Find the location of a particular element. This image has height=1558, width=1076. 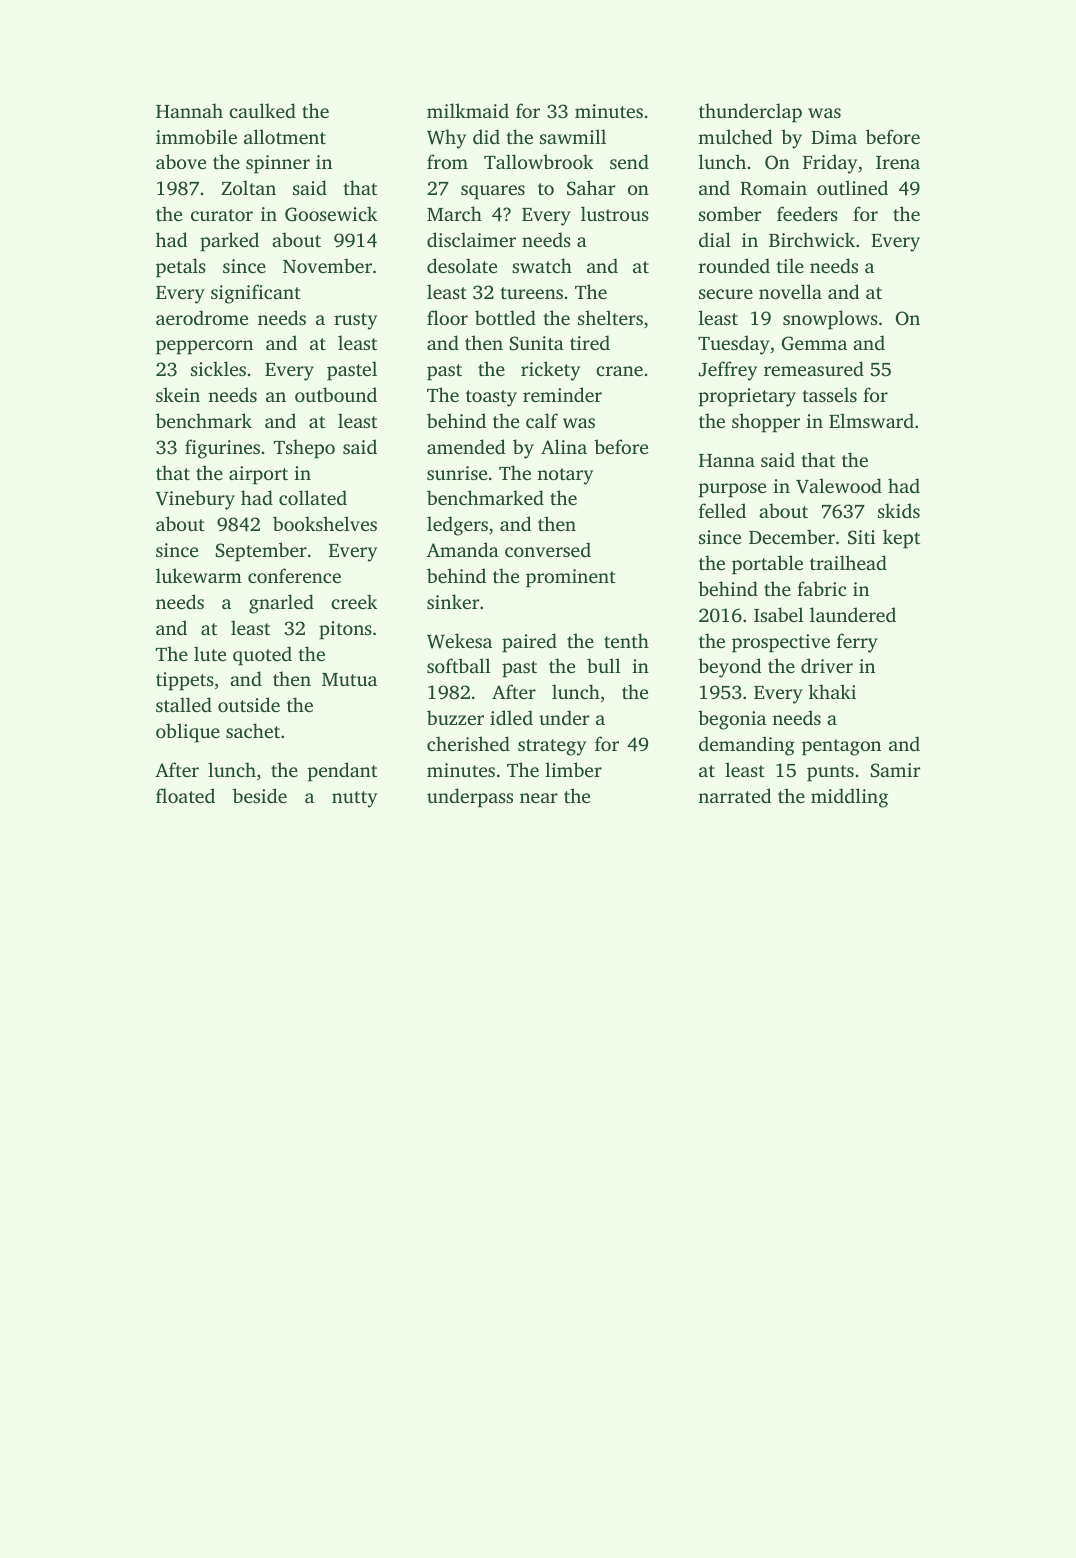

swatch is located at coordinates (542, 265).
